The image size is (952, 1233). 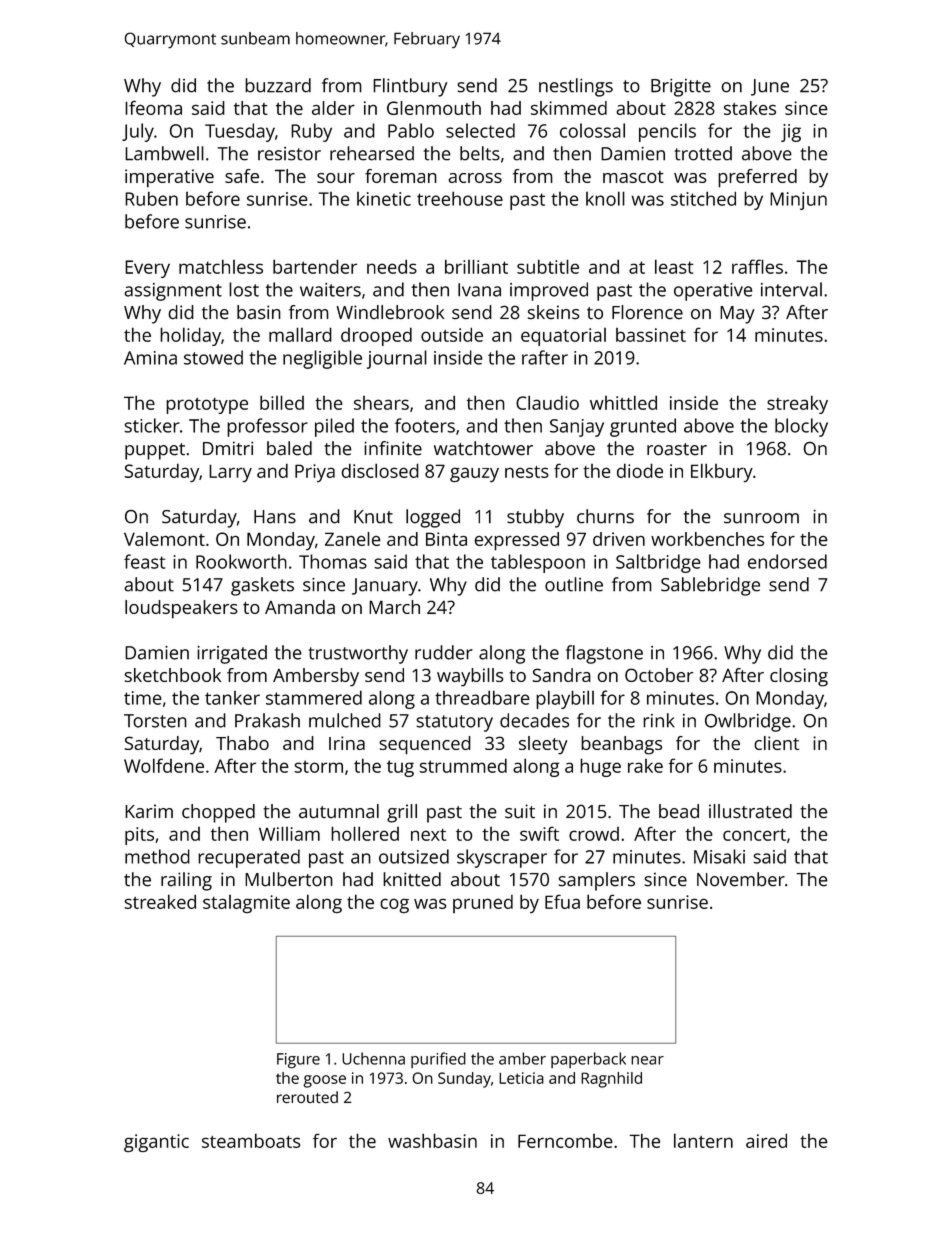 What do you see at coordinates (153, 107) in the document?
I see `Ifeoma` at bounding box center [153, 107].
